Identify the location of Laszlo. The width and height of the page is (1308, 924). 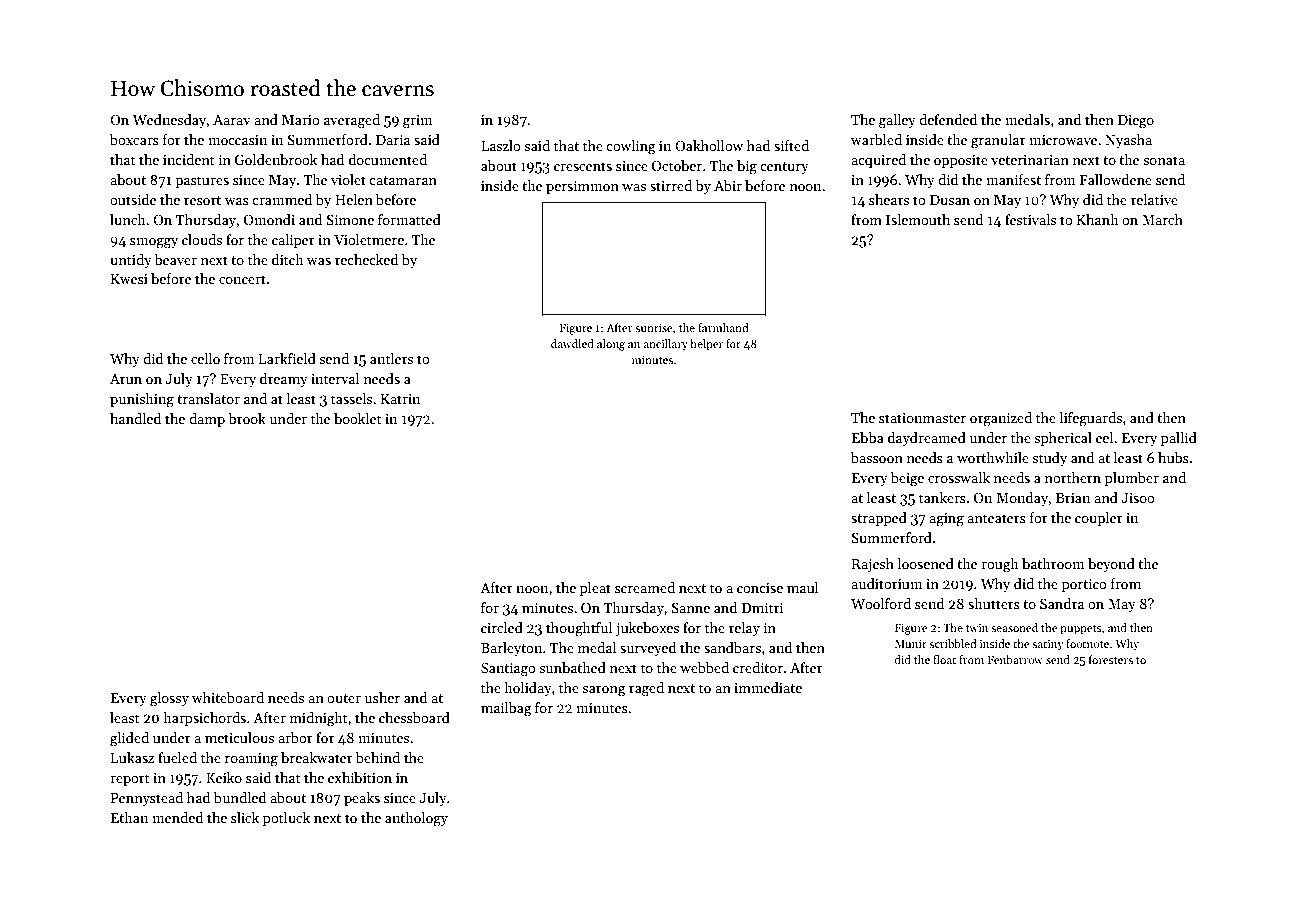
(501, 145).
